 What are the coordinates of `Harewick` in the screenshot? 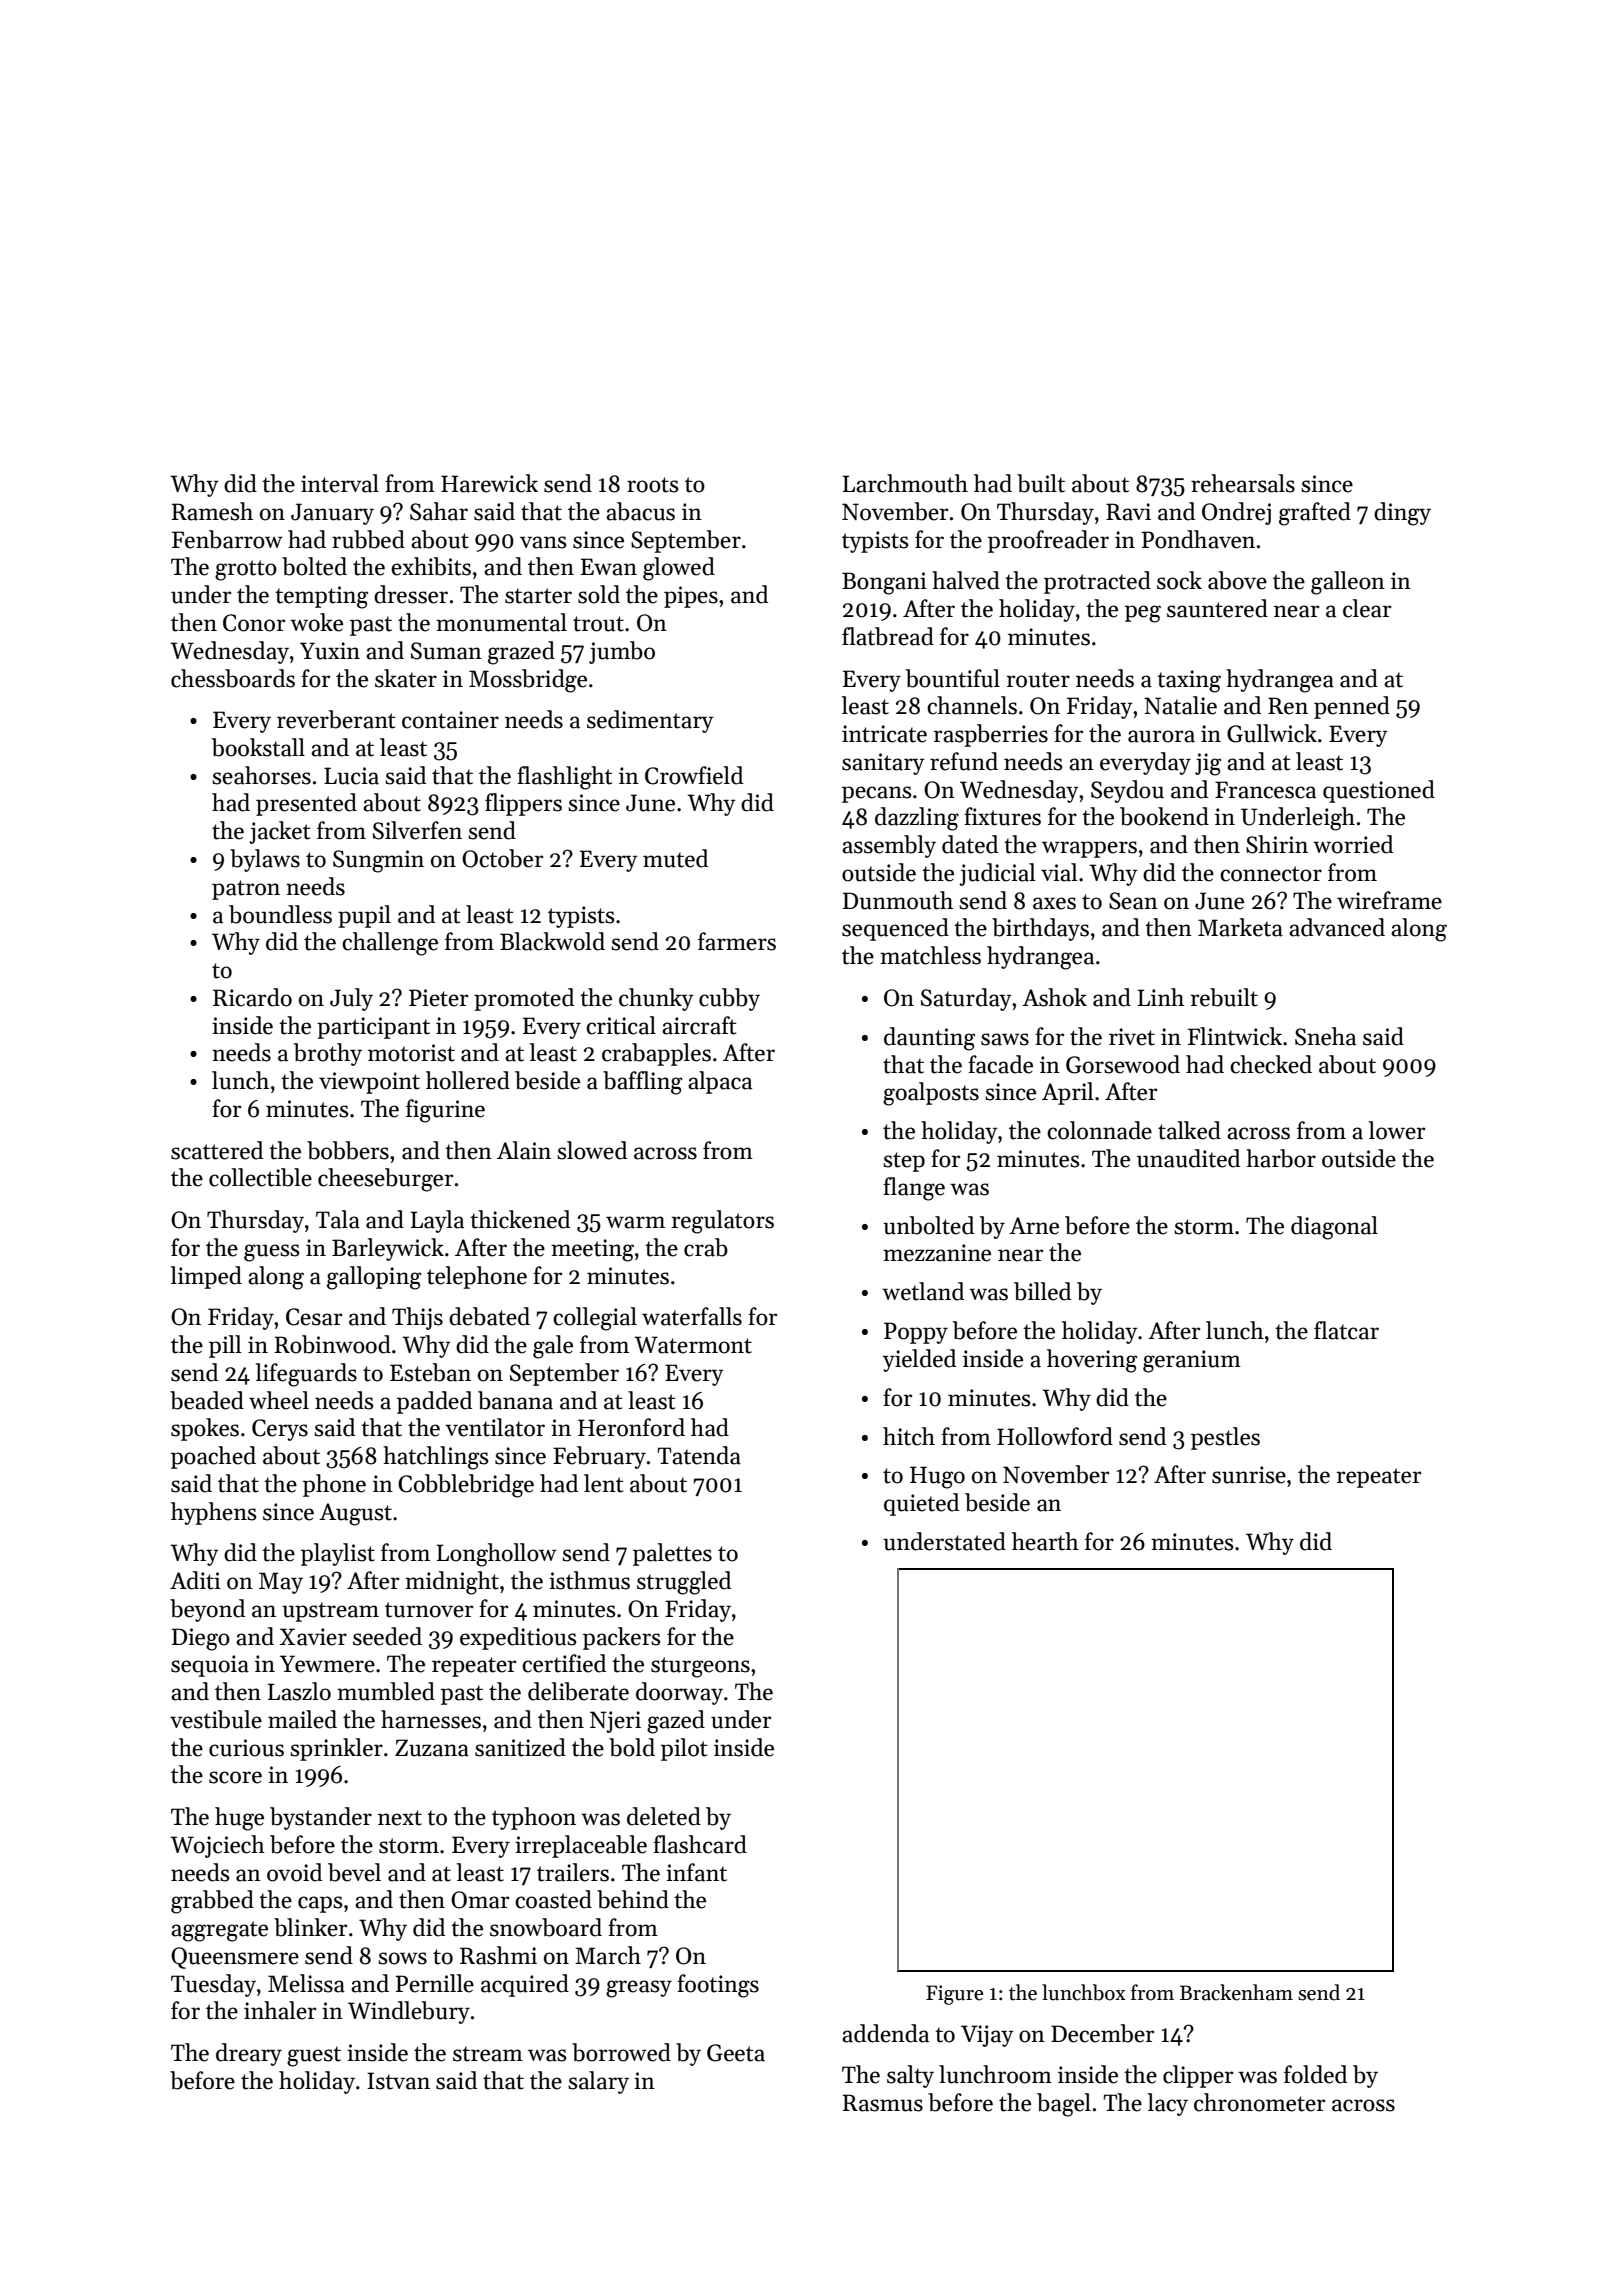 It's located at (489, 483).
